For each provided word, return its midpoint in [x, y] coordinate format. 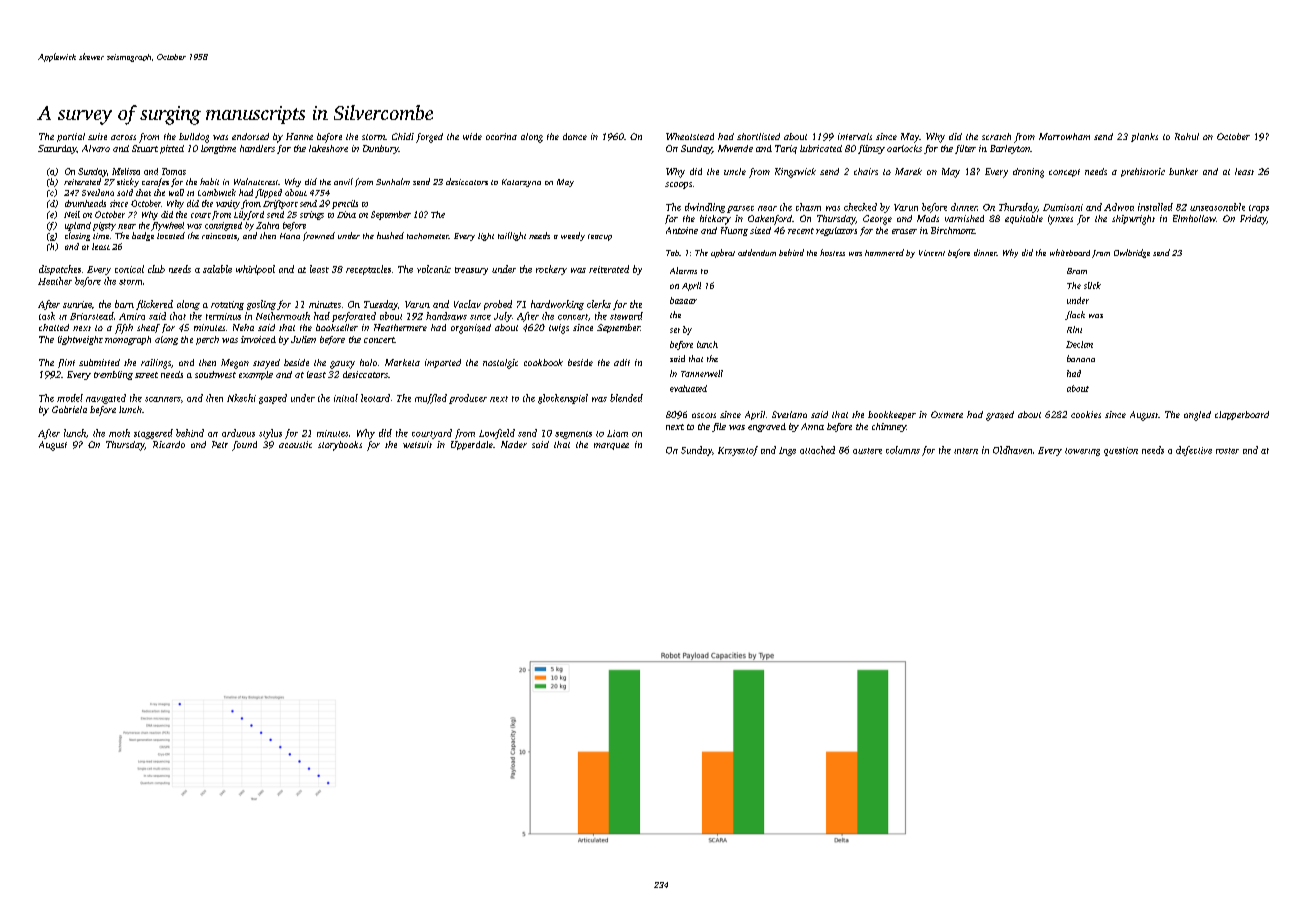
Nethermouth [283, 316]
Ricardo [169, 444]
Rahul [1187, 136]
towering [1082, 452]
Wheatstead [690, 136]
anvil [343, 181]
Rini [1074, 329]
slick [1092, 285]
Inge [787, 451]
